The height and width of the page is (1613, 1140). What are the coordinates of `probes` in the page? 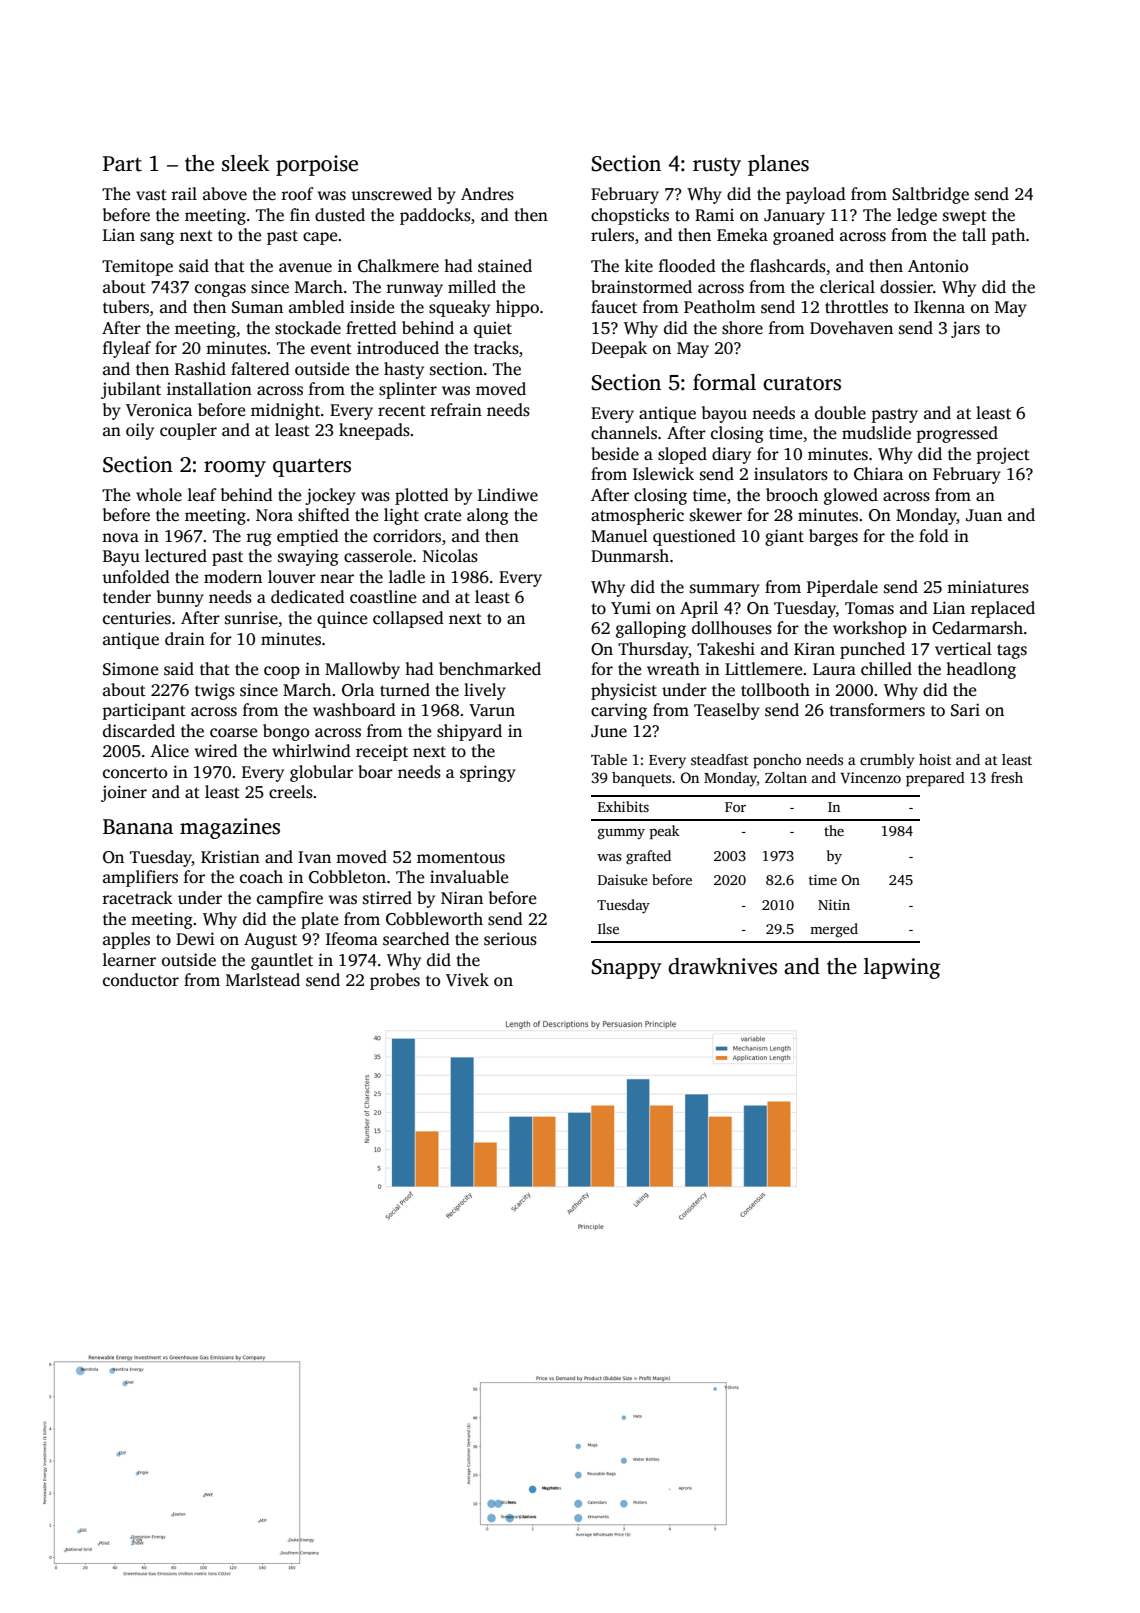 It's located at (395, 981).
